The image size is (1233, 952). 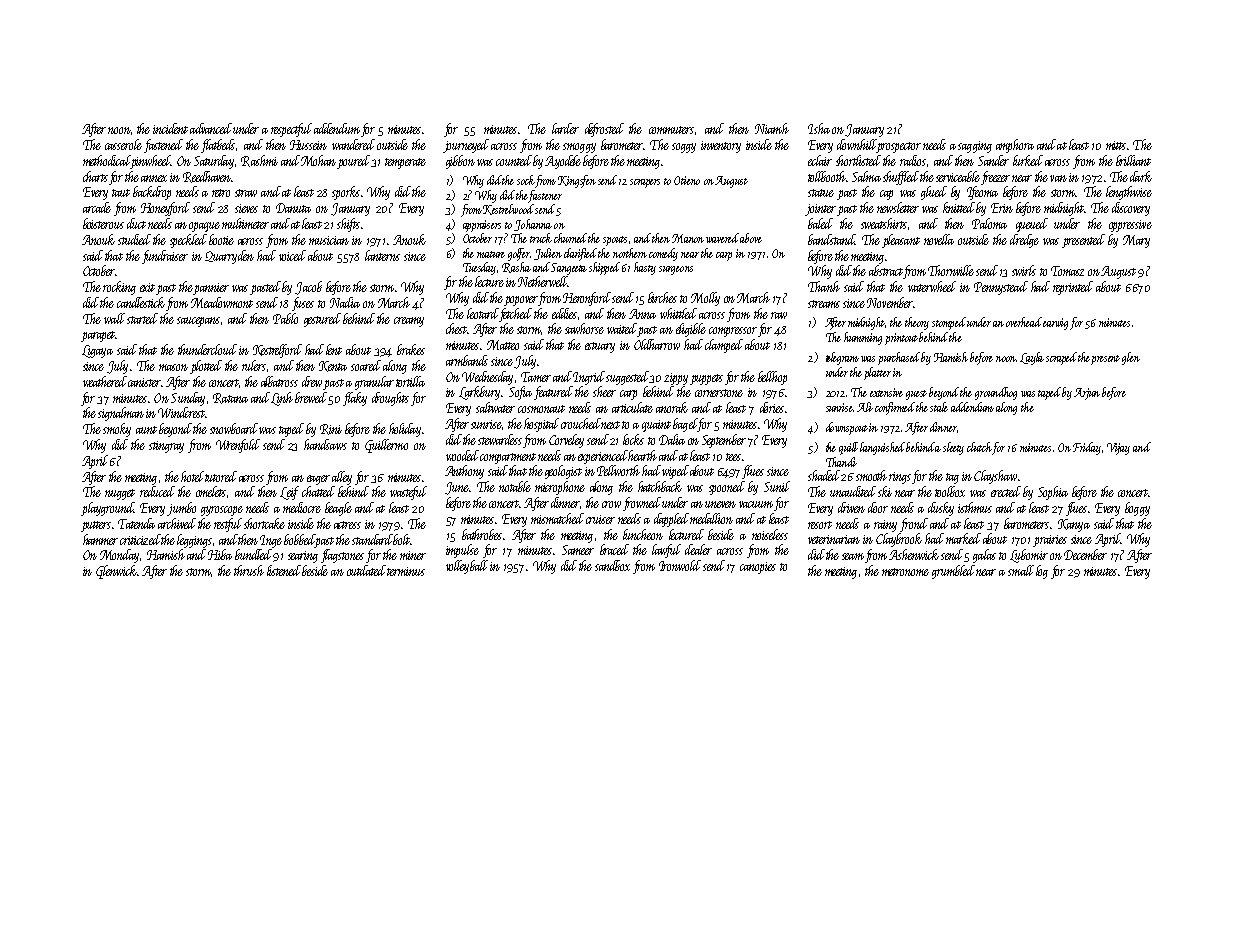 What do you see at coordinates (676, 270) in the document?
I see `surgeons` at bounding box center [676, 270].
